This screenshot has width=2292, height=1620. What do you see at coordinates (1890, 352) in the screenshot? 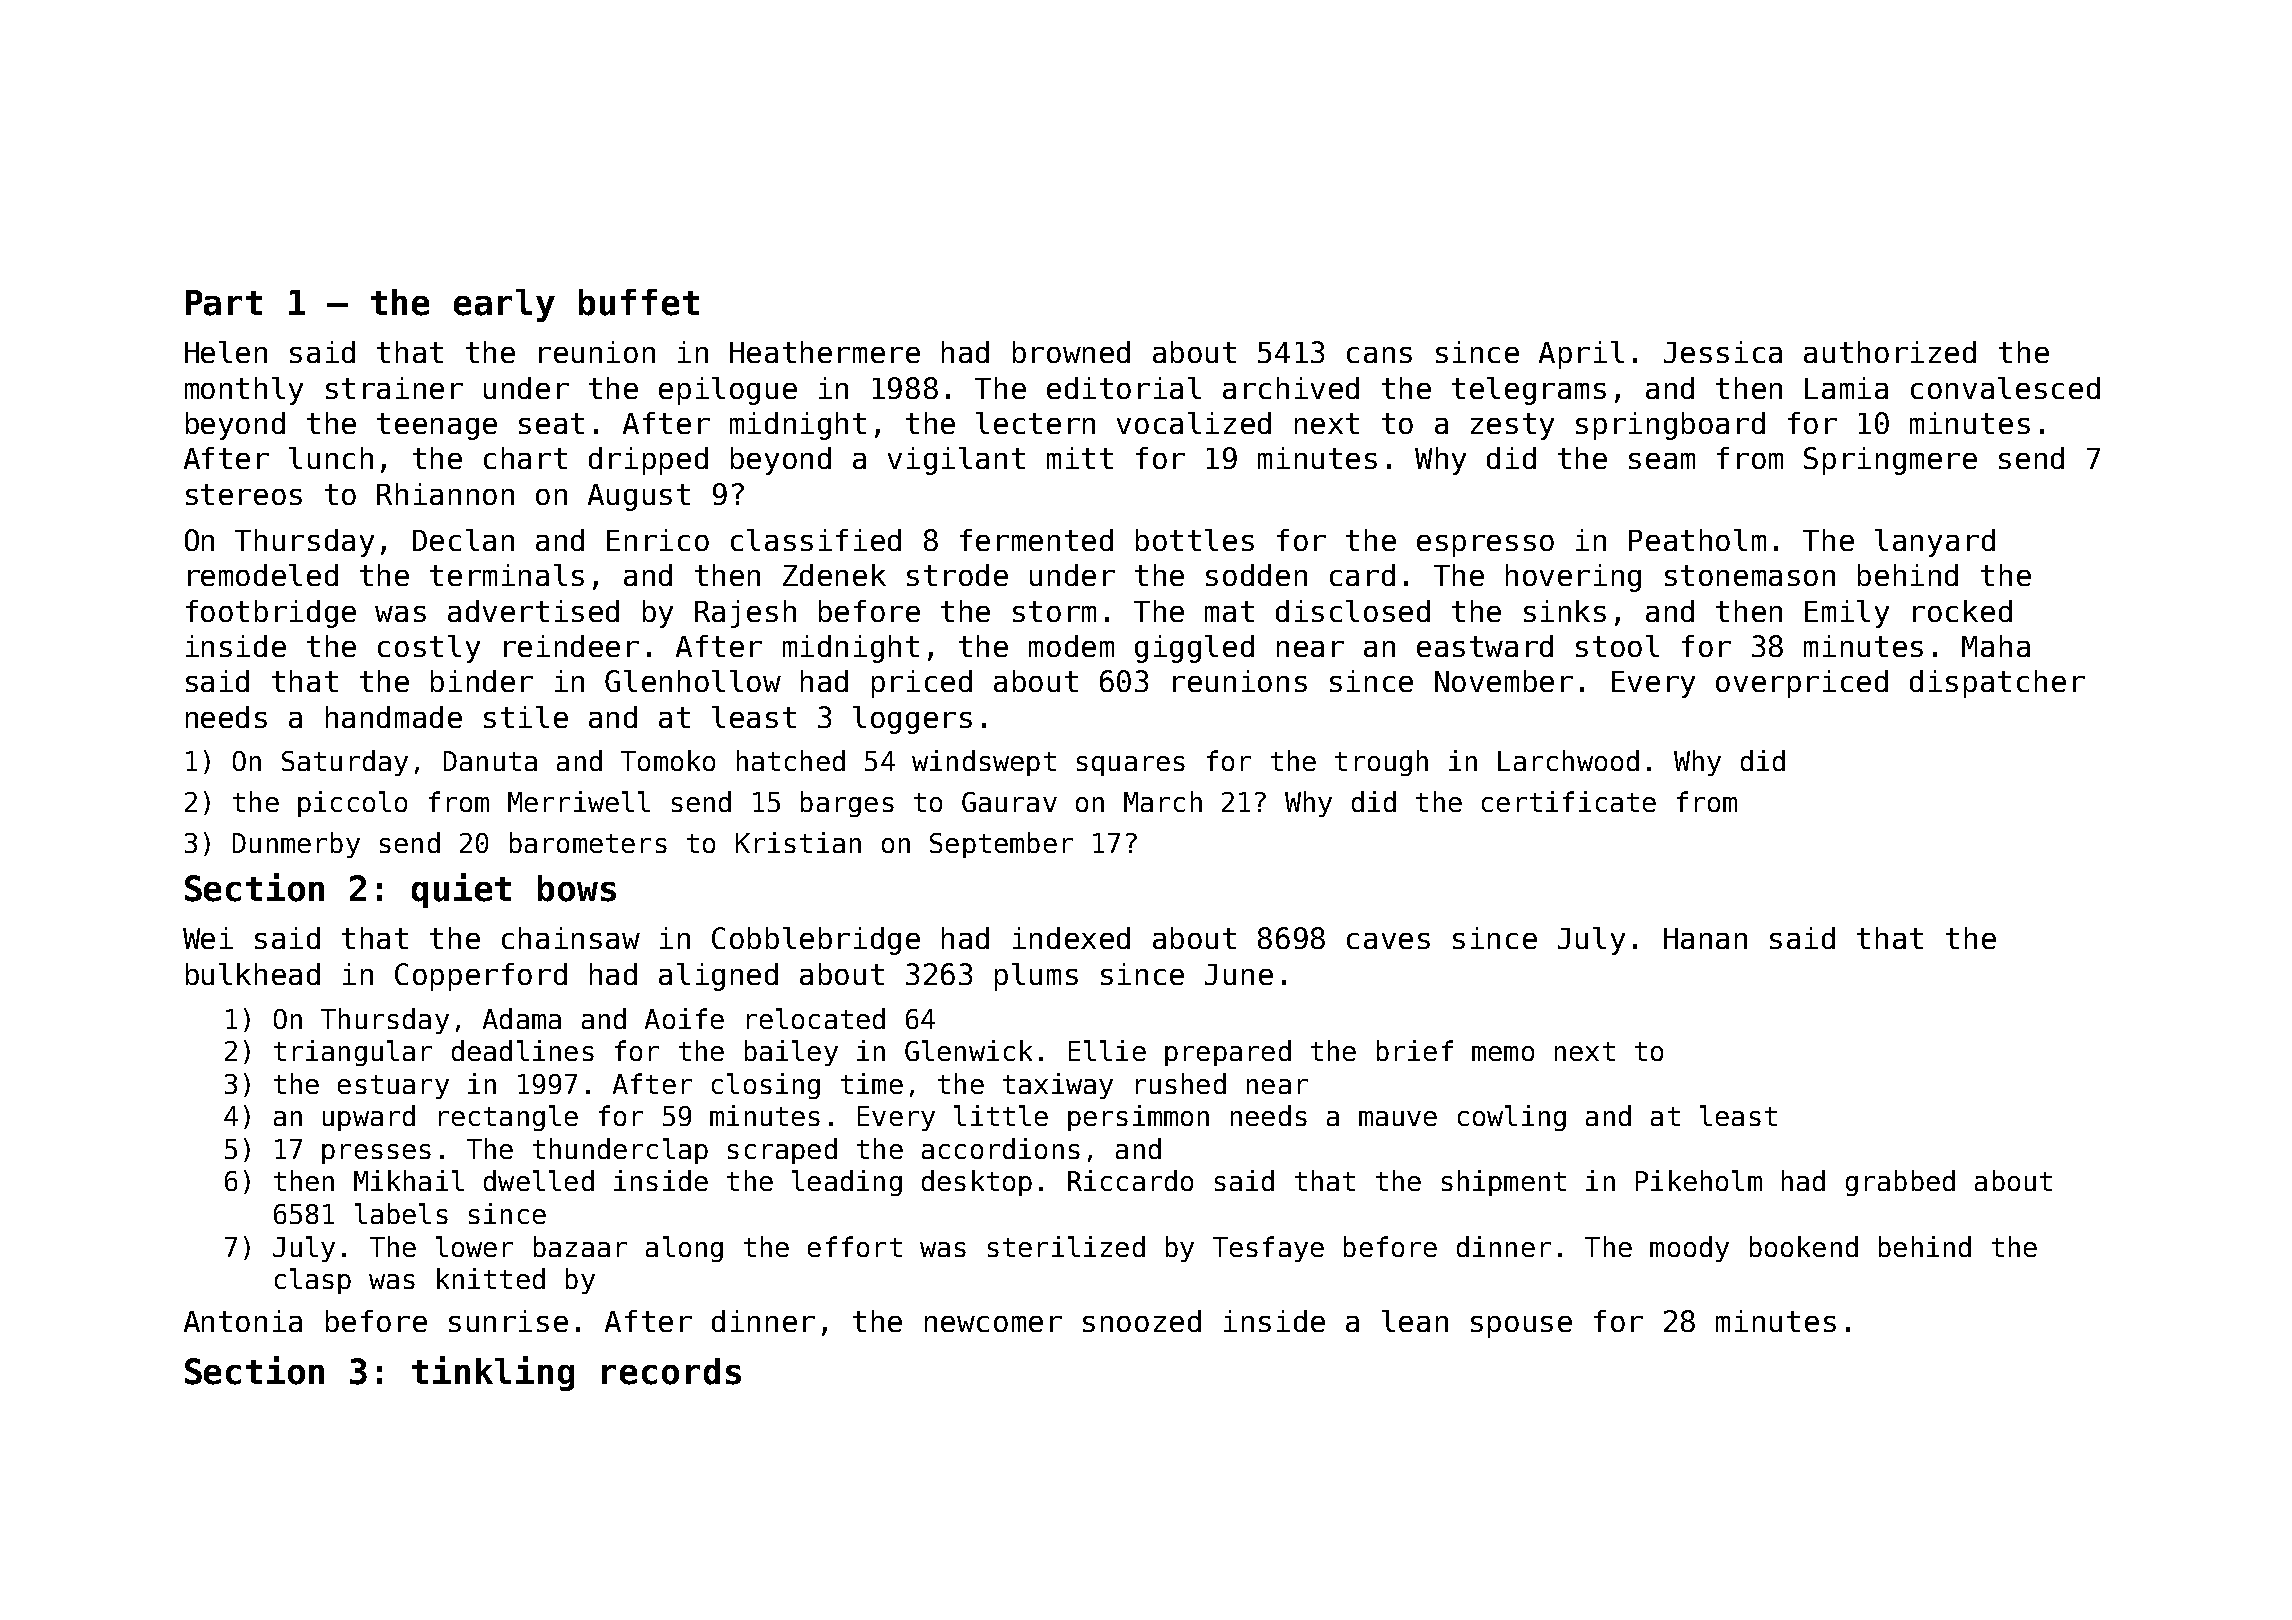
I see `authorized` at bounding box center [1890, 352].
